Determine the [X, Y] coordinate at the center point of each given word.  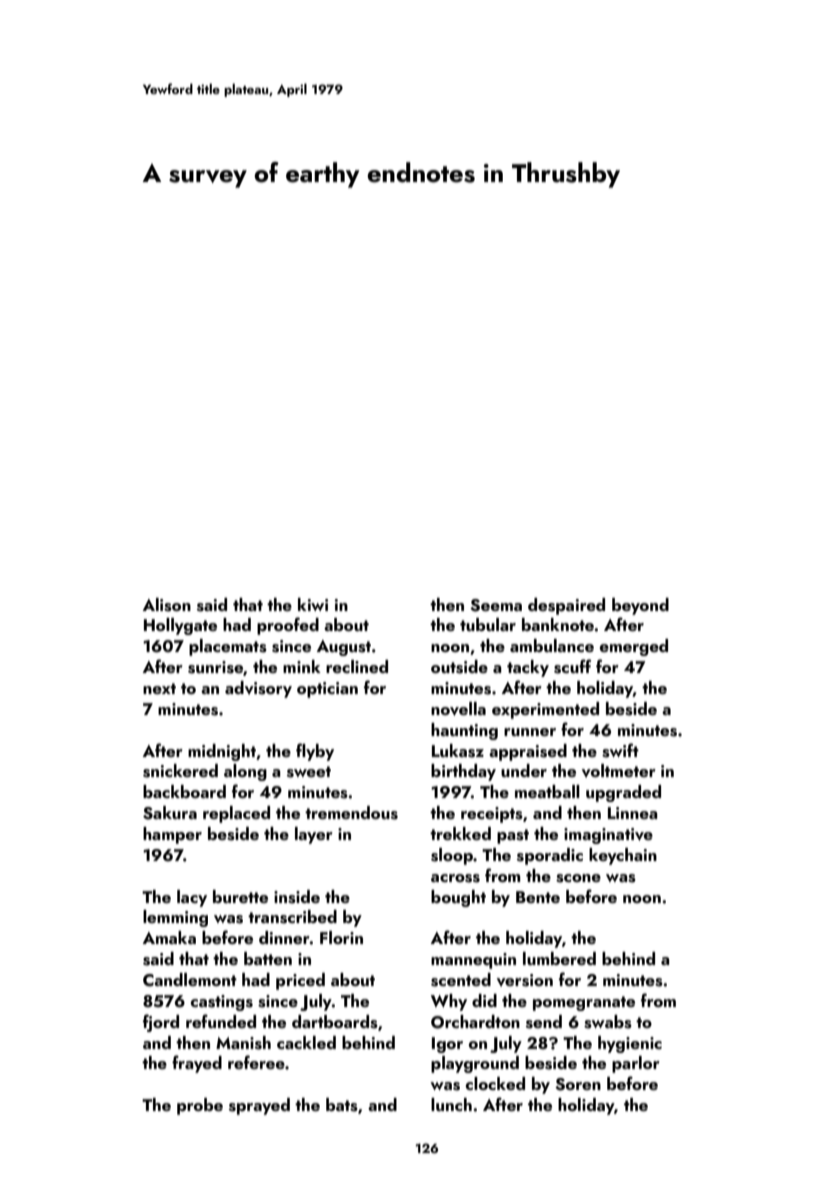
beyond [640, 606]
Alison [167, 605]
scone [578, 878]
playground [475, 1064]
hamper [172, 835]
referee [256, 1062]
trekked [460, 833]
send [544, 1022]
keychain [623, 856]
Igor [447, 1045]
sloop [452, 856]
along [245, 772]
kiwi [313, 604]
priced [300, 981]
